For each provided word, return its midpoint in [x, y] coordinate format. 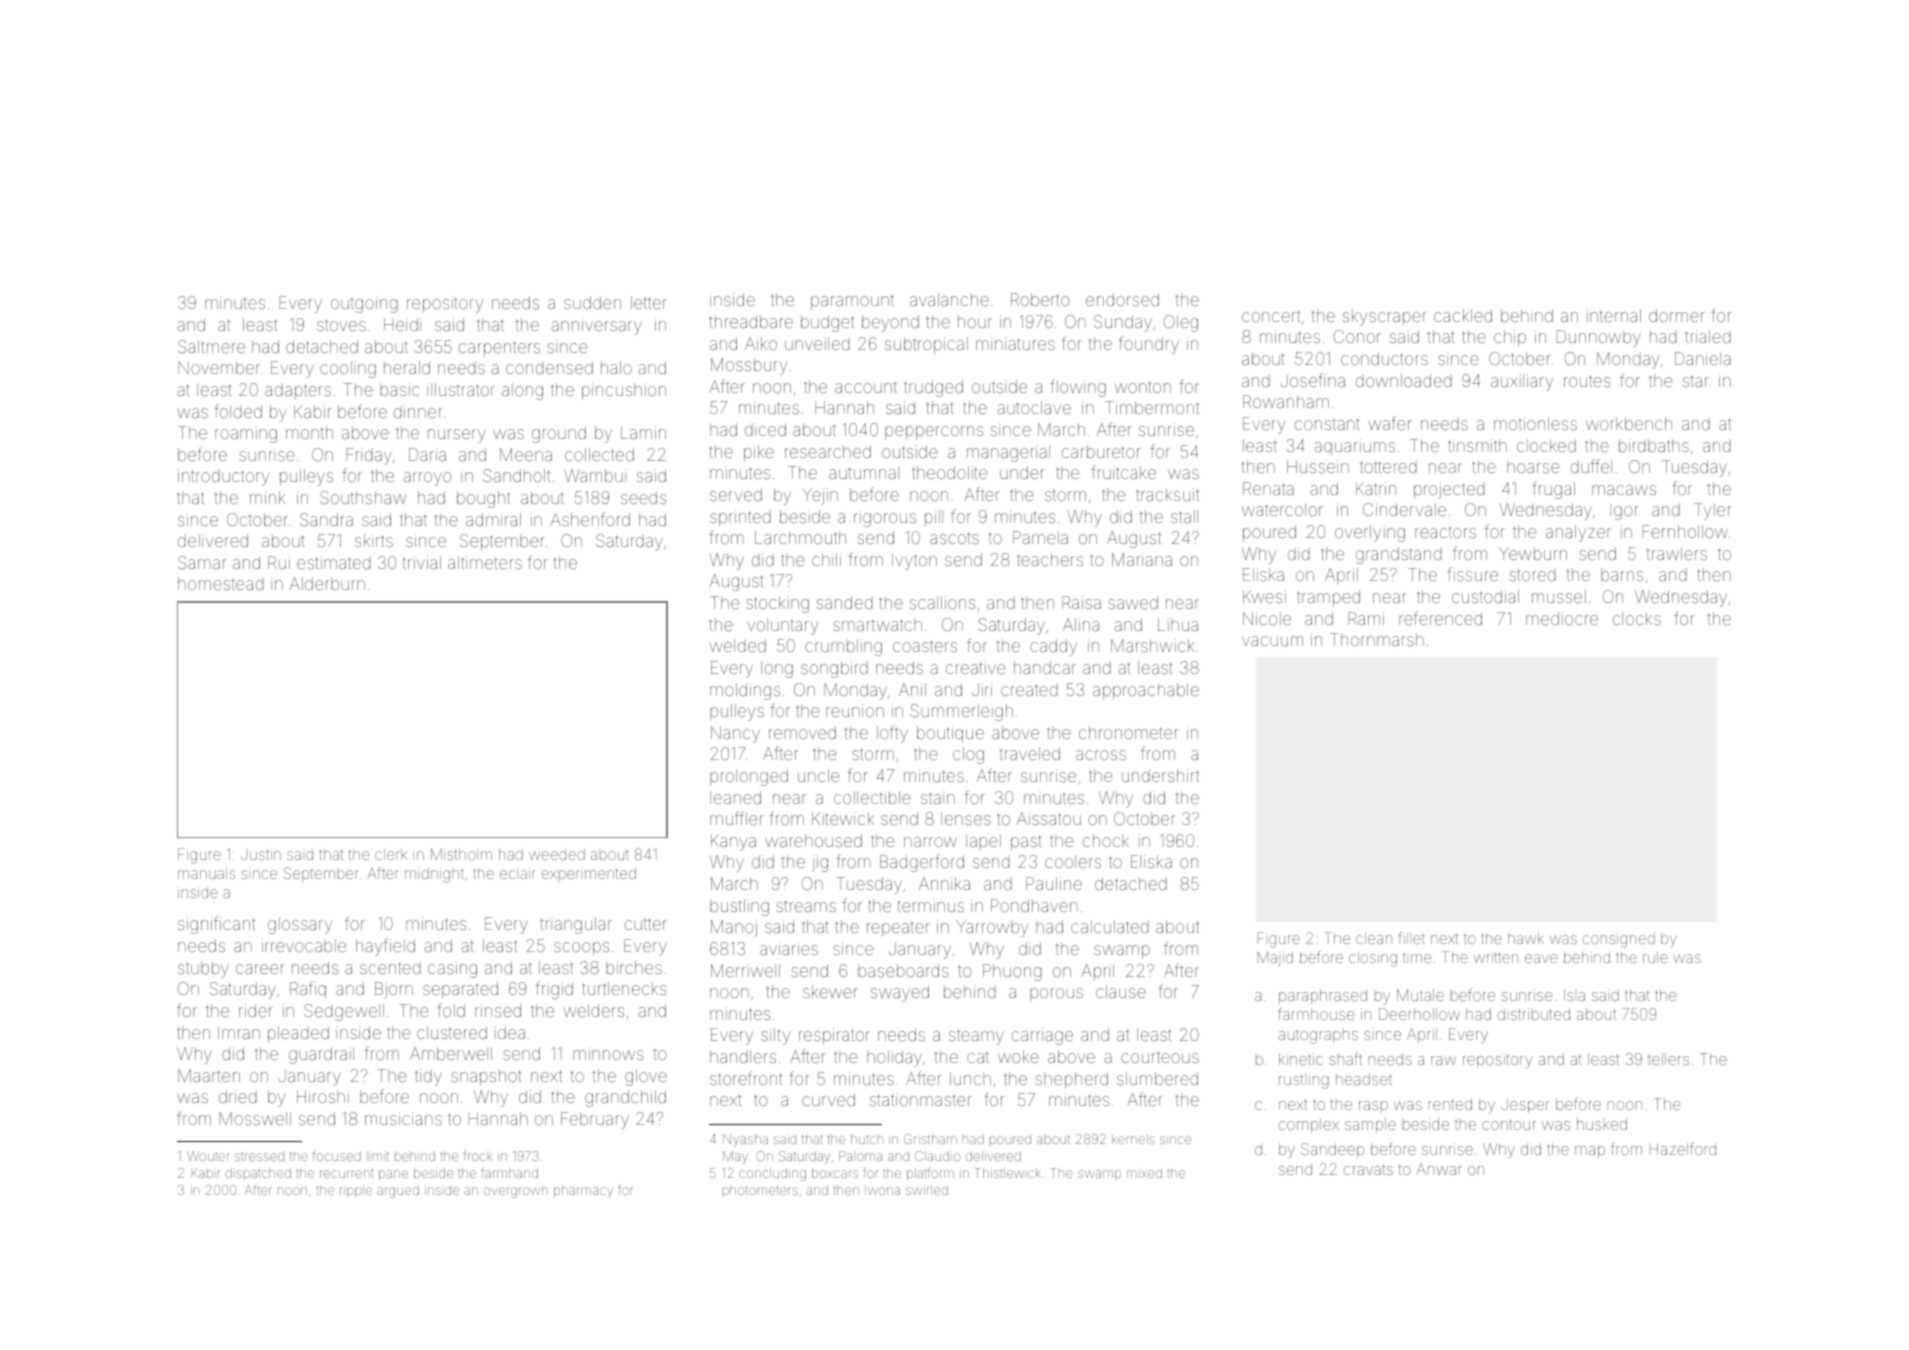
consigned [1619, 940]
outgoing [364, 304]
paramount [852, 302]
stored [1532, 575]
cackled [1463, 315]
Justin [261, 855]
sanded [845, 602]
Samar [202, 562]
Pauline [1054, 883]
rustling [1304, 1081]
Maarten [209, 1075]
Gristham [930, 1139]
